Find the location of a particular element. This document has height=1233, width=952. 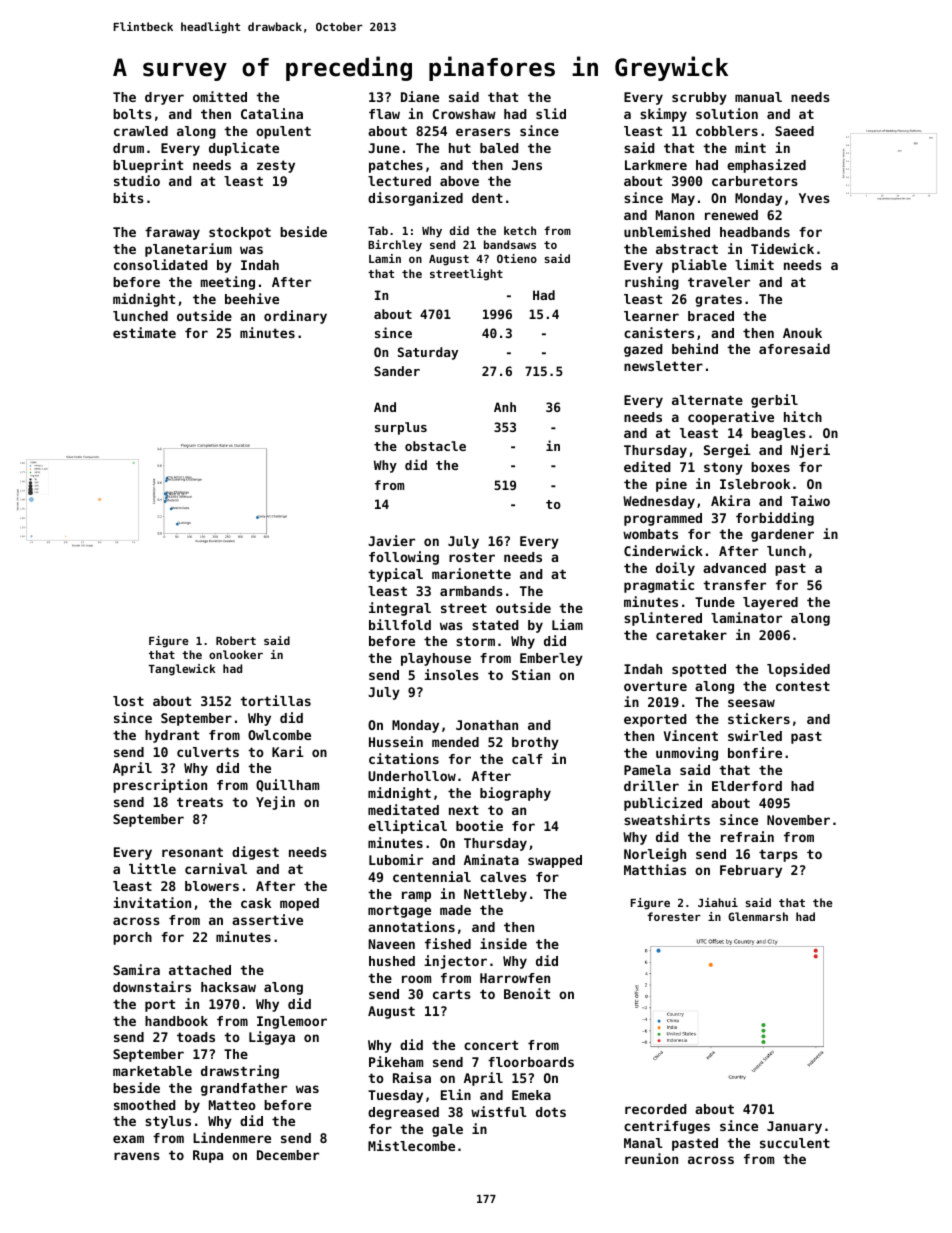

Rupa is located at coordinates (208, 1156).
